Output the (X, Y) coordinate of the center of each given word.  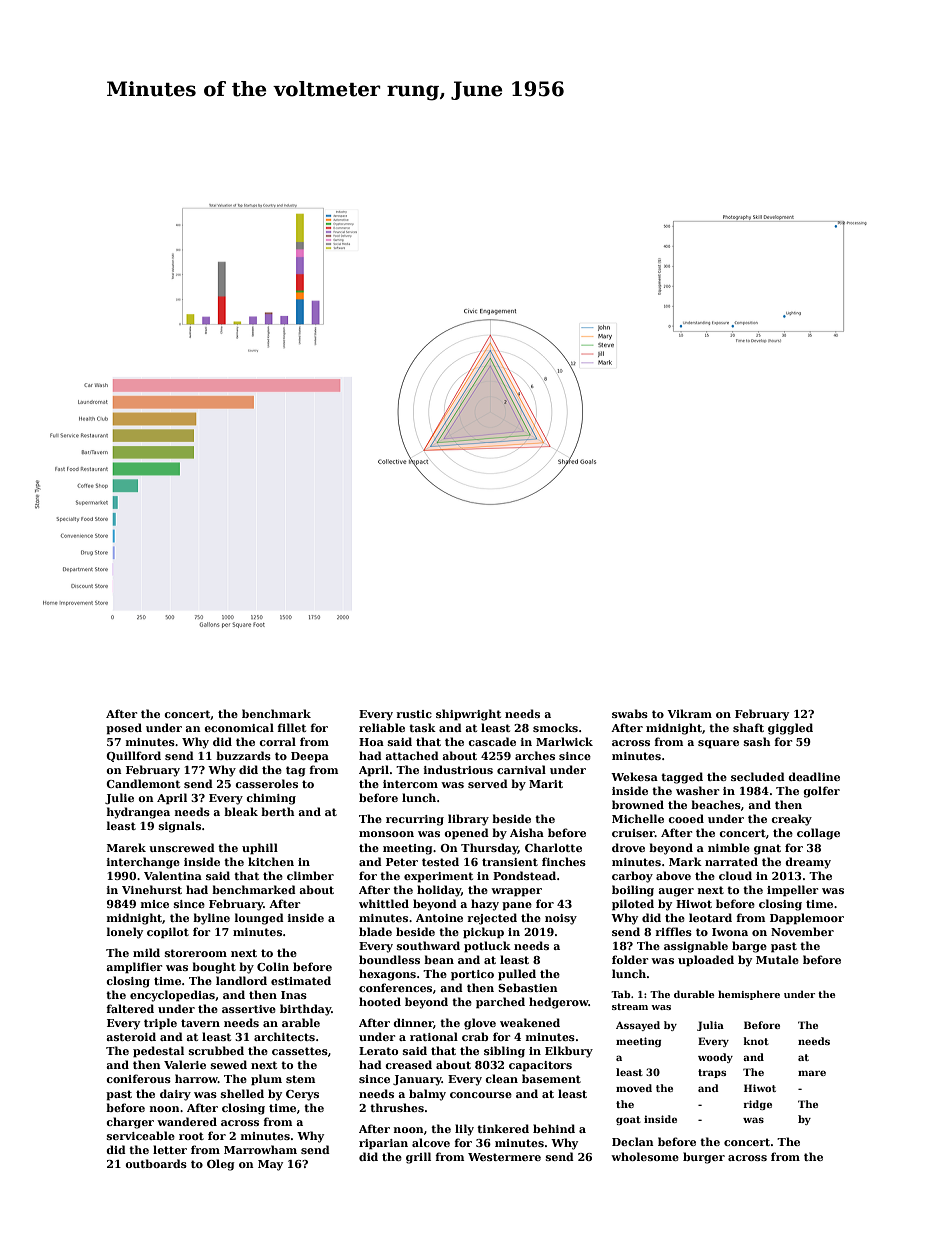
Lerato (378, 1051)
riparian (383, 1144)
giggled (790, 729)
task (422, 727)
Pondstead (524, 875)
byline (211, 919)
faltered (130, 1008)
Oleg (221, 1165)
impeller (792, 891)
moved (634, 1088)
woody (715, 1058)
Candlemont (143, 783)
